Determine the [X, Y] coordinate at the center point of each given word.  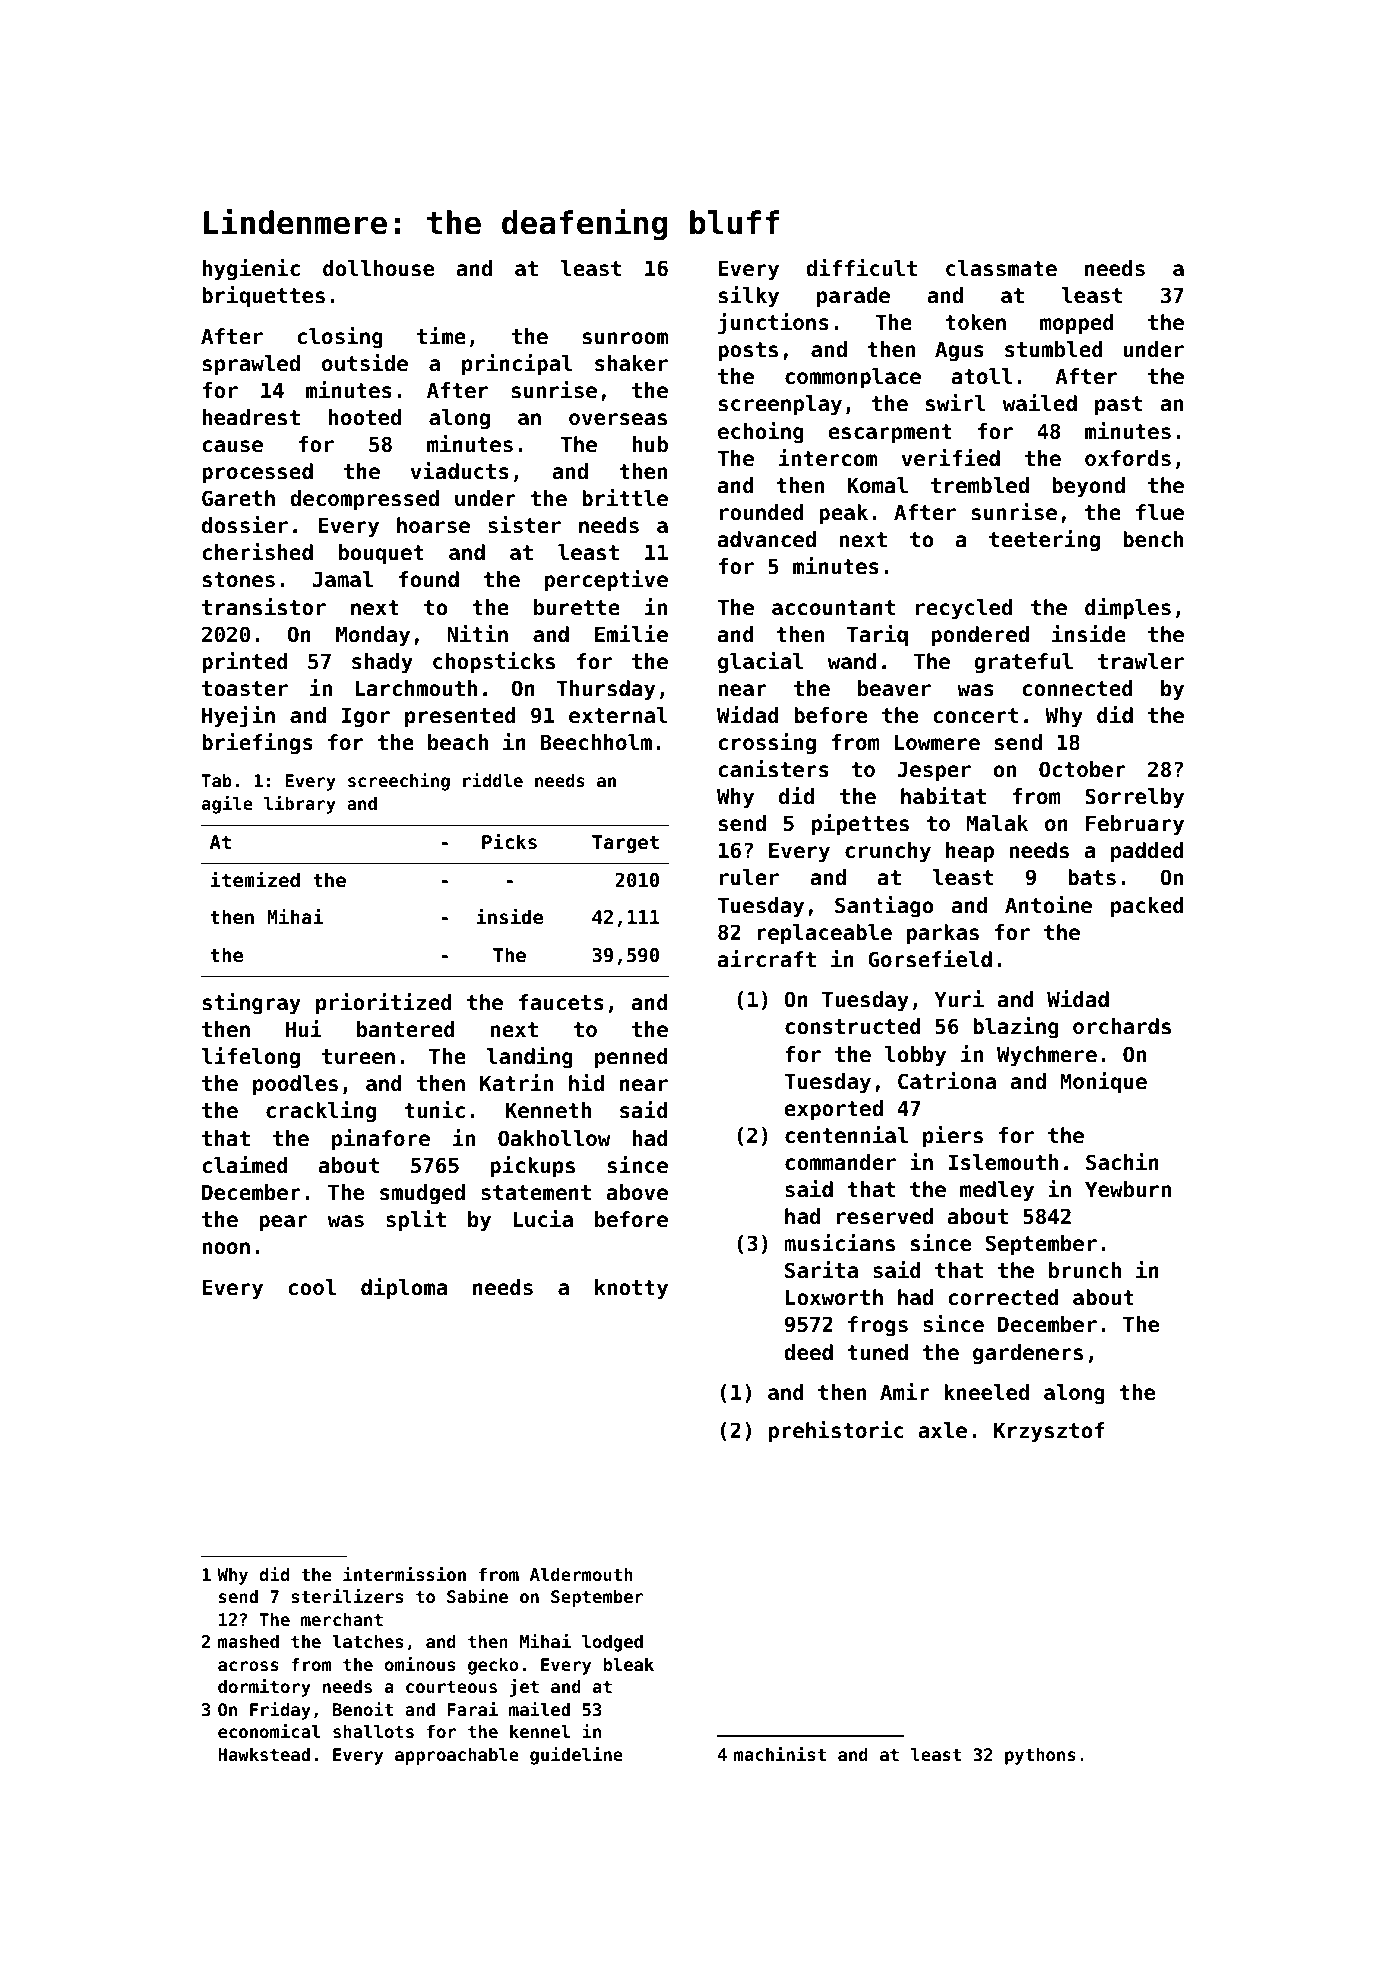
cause [232, 446]
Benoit [363, 1709]
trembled [980, 485]
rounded [762, 512]
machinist [780, 1754]
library [300, 805]
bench [1153, 539]
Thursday [605, 690]
